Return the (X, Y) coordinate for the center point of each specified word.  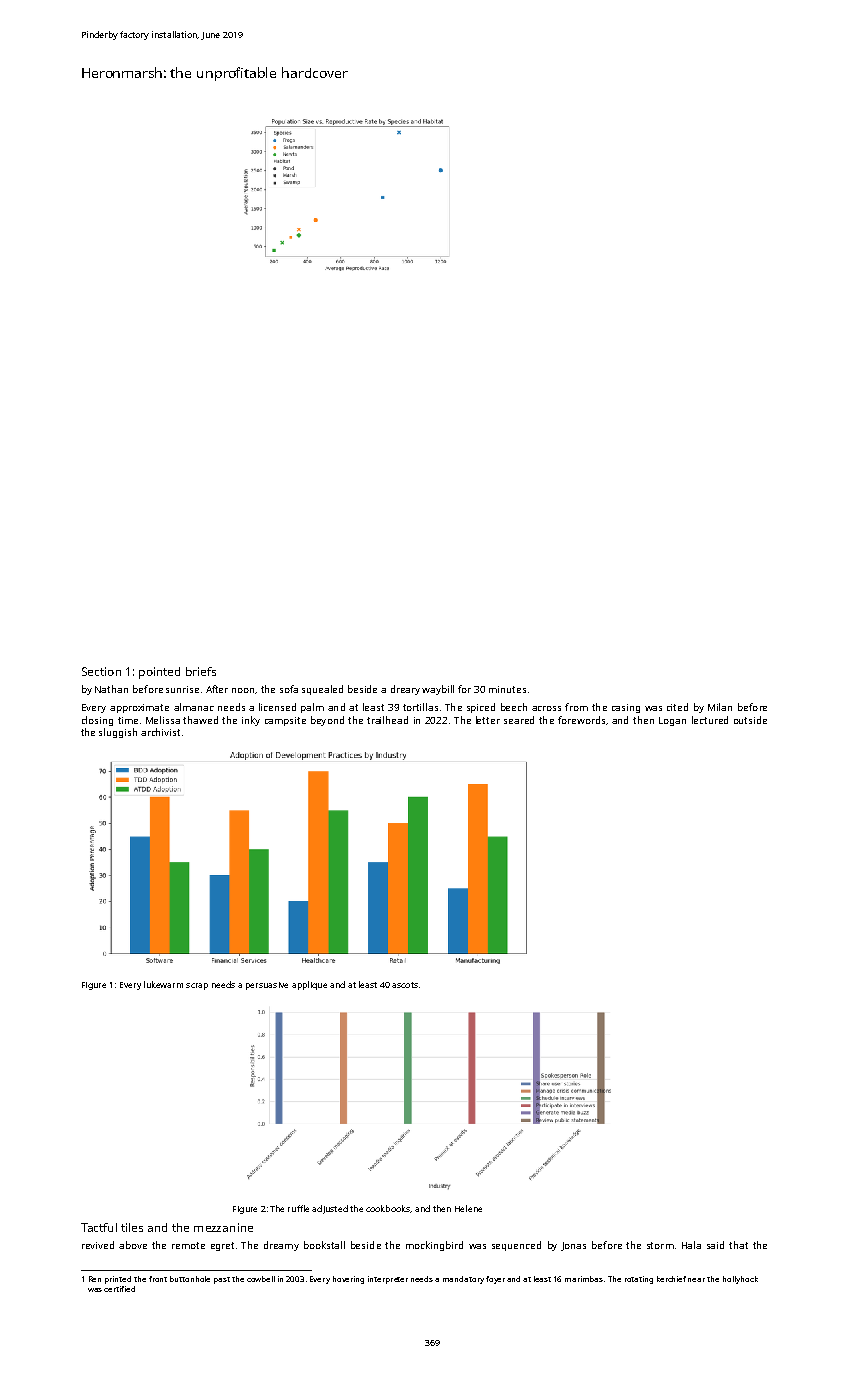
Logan (672, 721)
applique (309, 985)
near (696, 1280)
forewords (581, 720)
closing (97, 721)
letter (488, 720)
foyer (495, 1280)
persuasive (267, 986)
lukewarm (163, 984)
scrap (197, 986)
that (738, 1245)
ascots (405, 985)
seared (519, 720)
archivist (160, 732)
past (222, 1280)
